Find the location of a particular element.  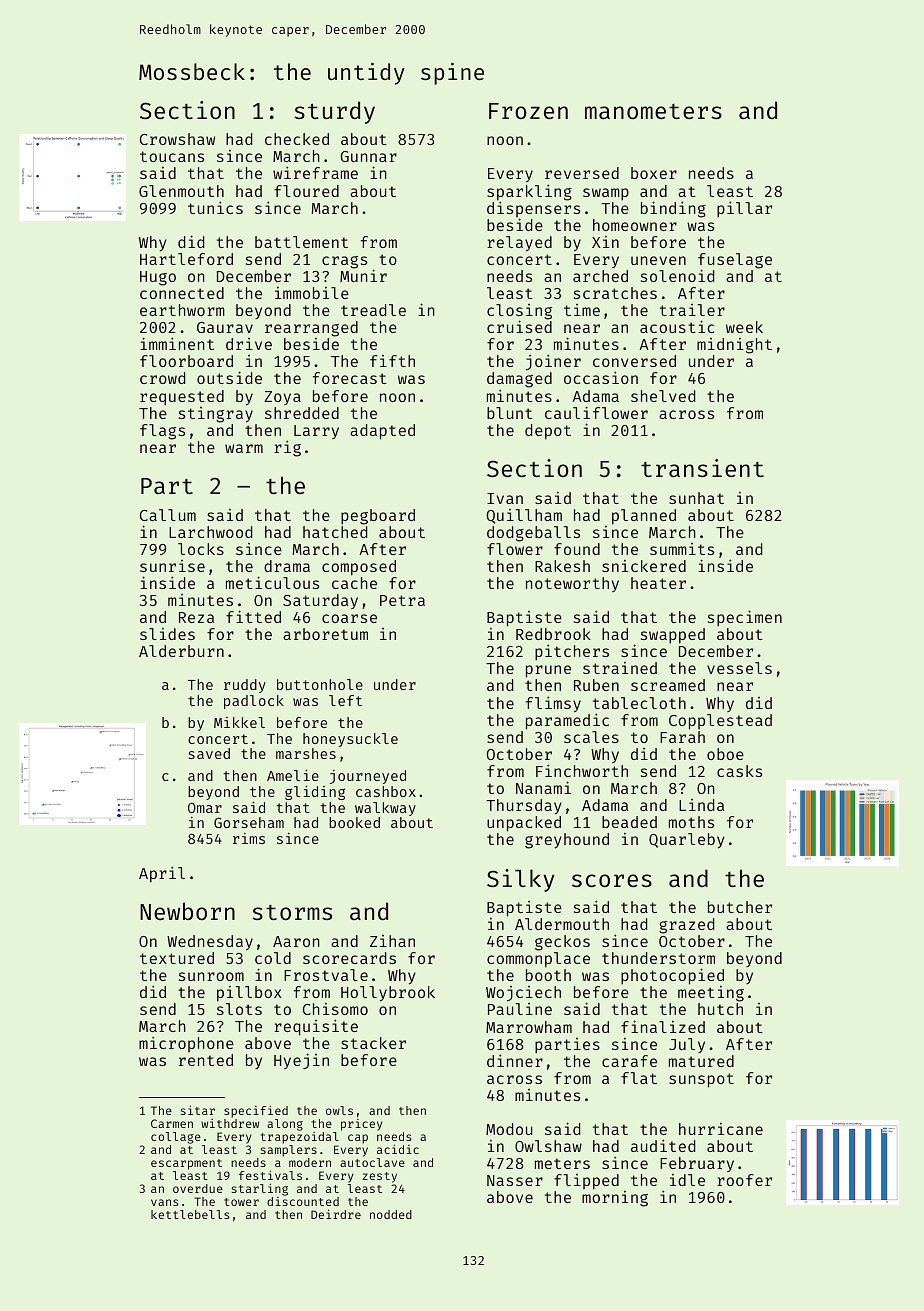

sparkling is located at coordinates (529, 192).
